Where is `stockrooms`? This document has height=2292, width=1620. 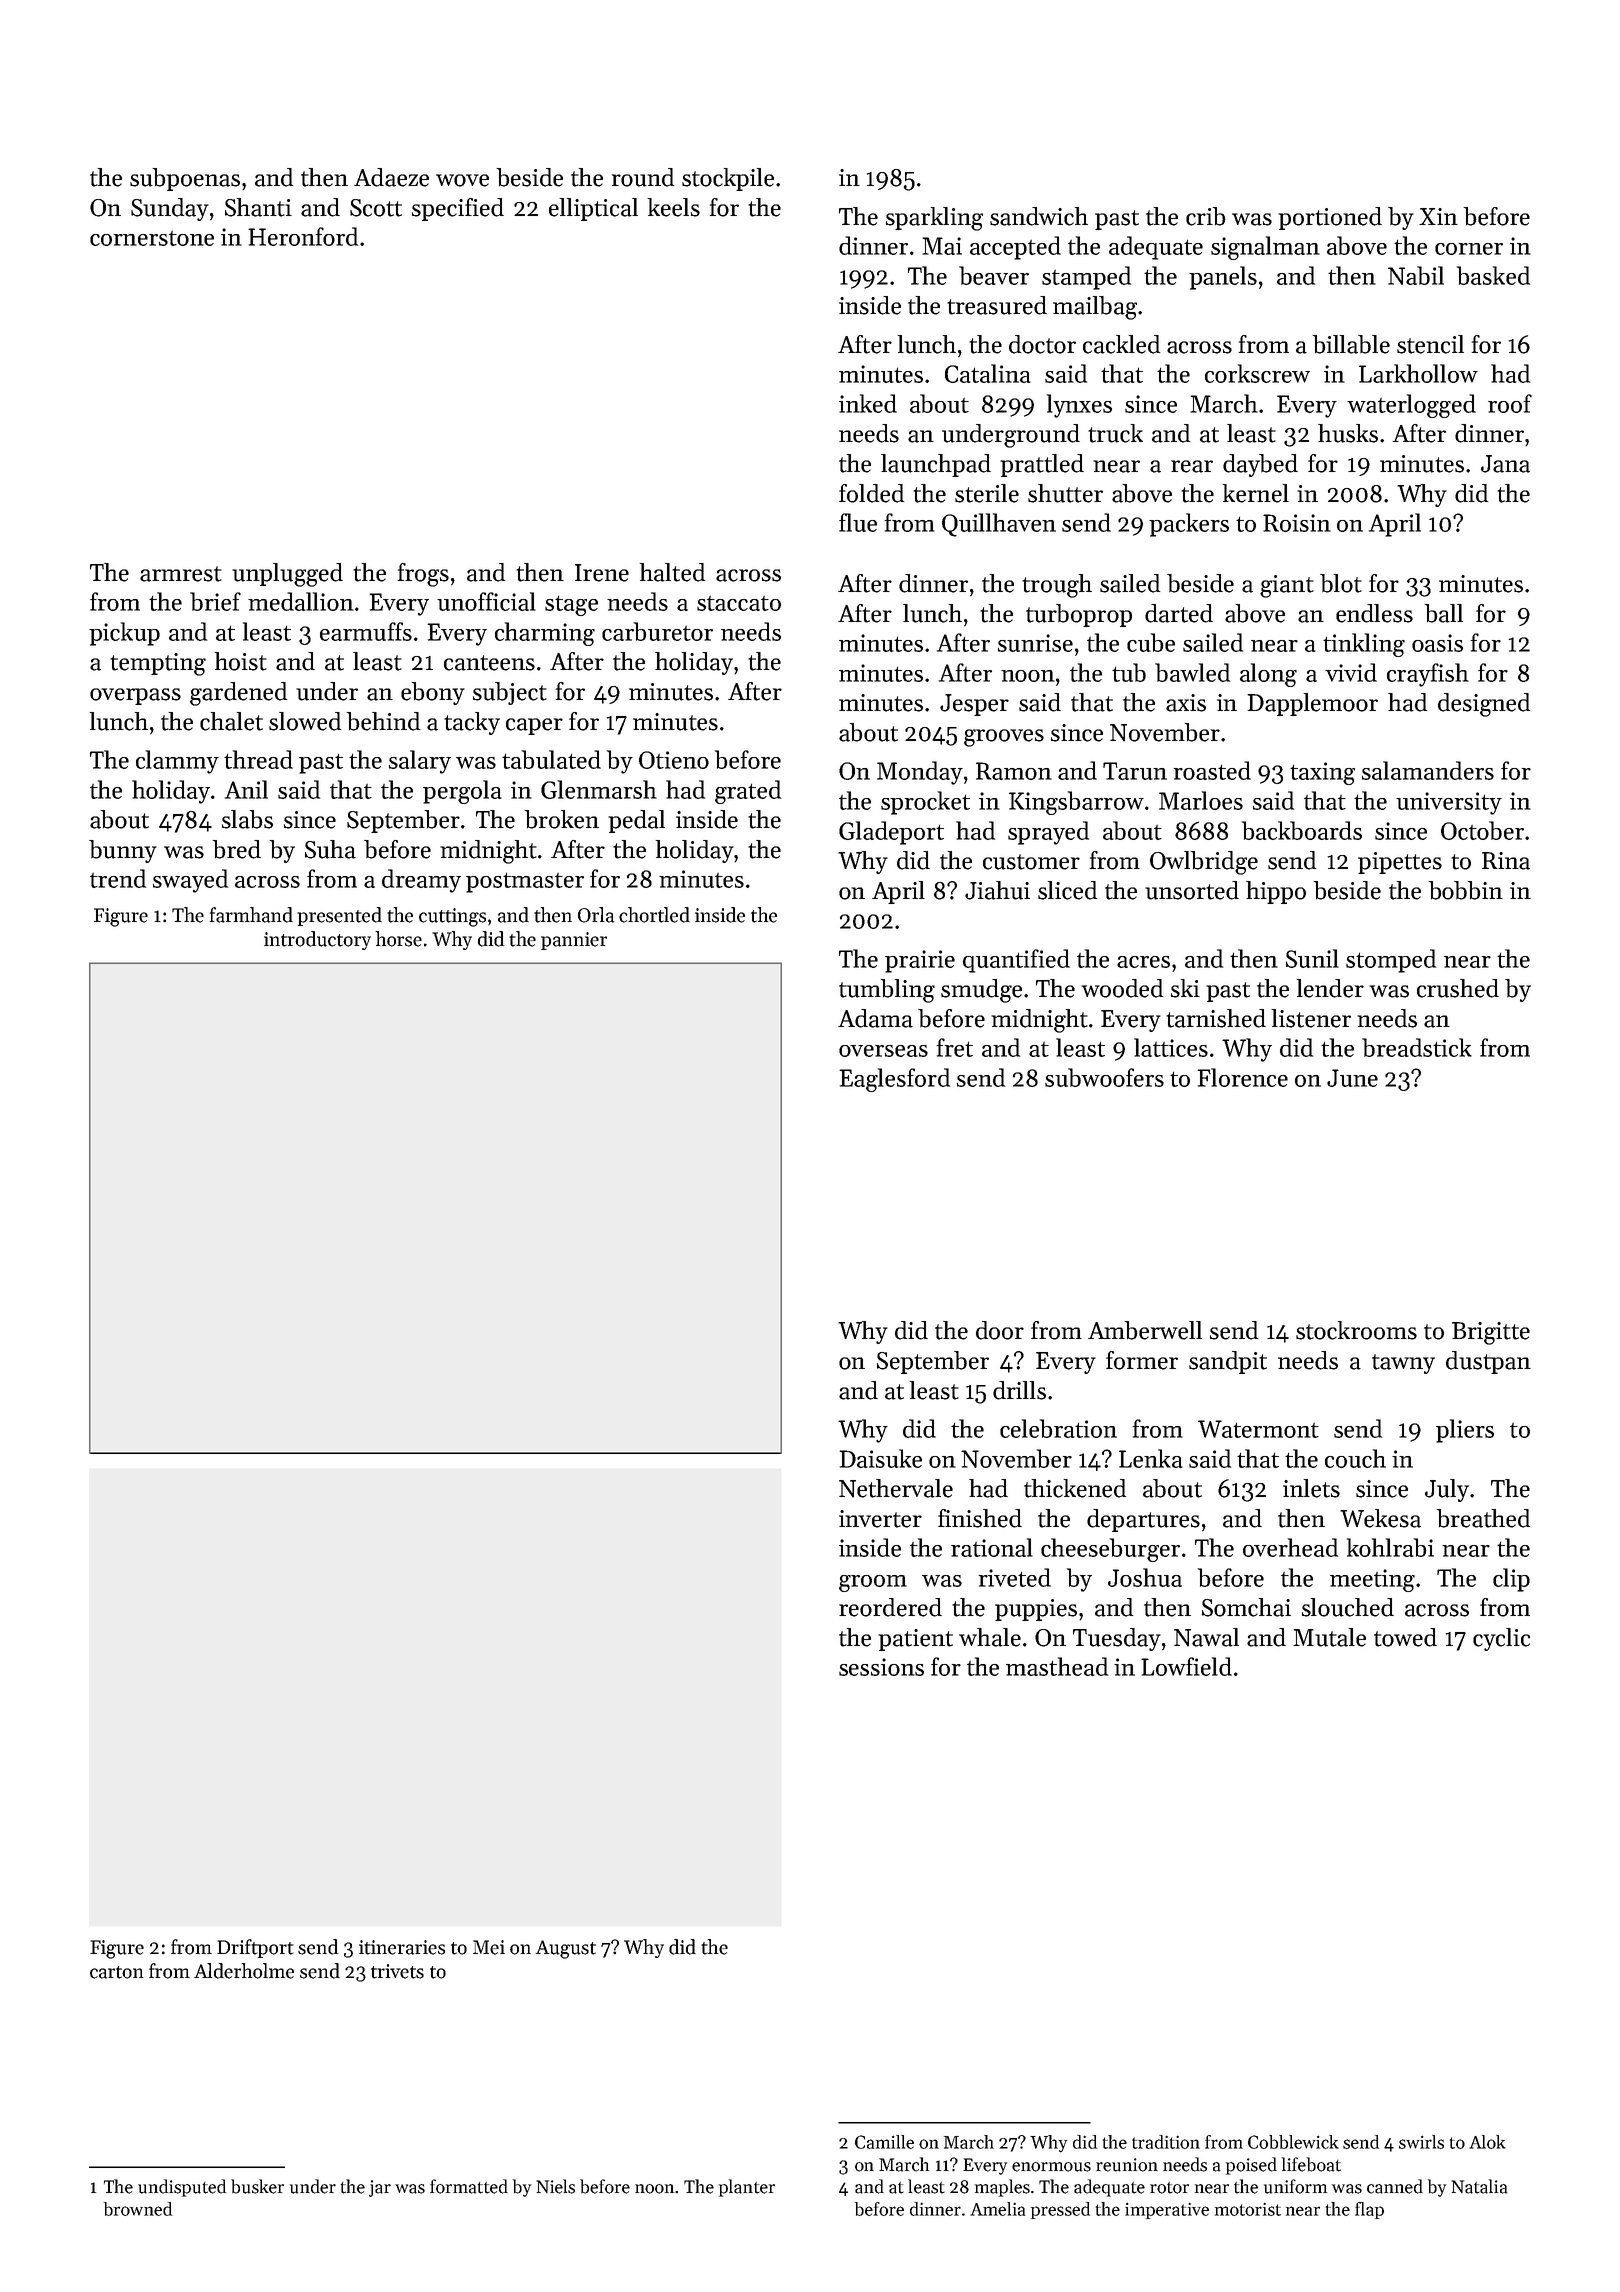 stockrooms is located at coordinates (1356, 1330).
